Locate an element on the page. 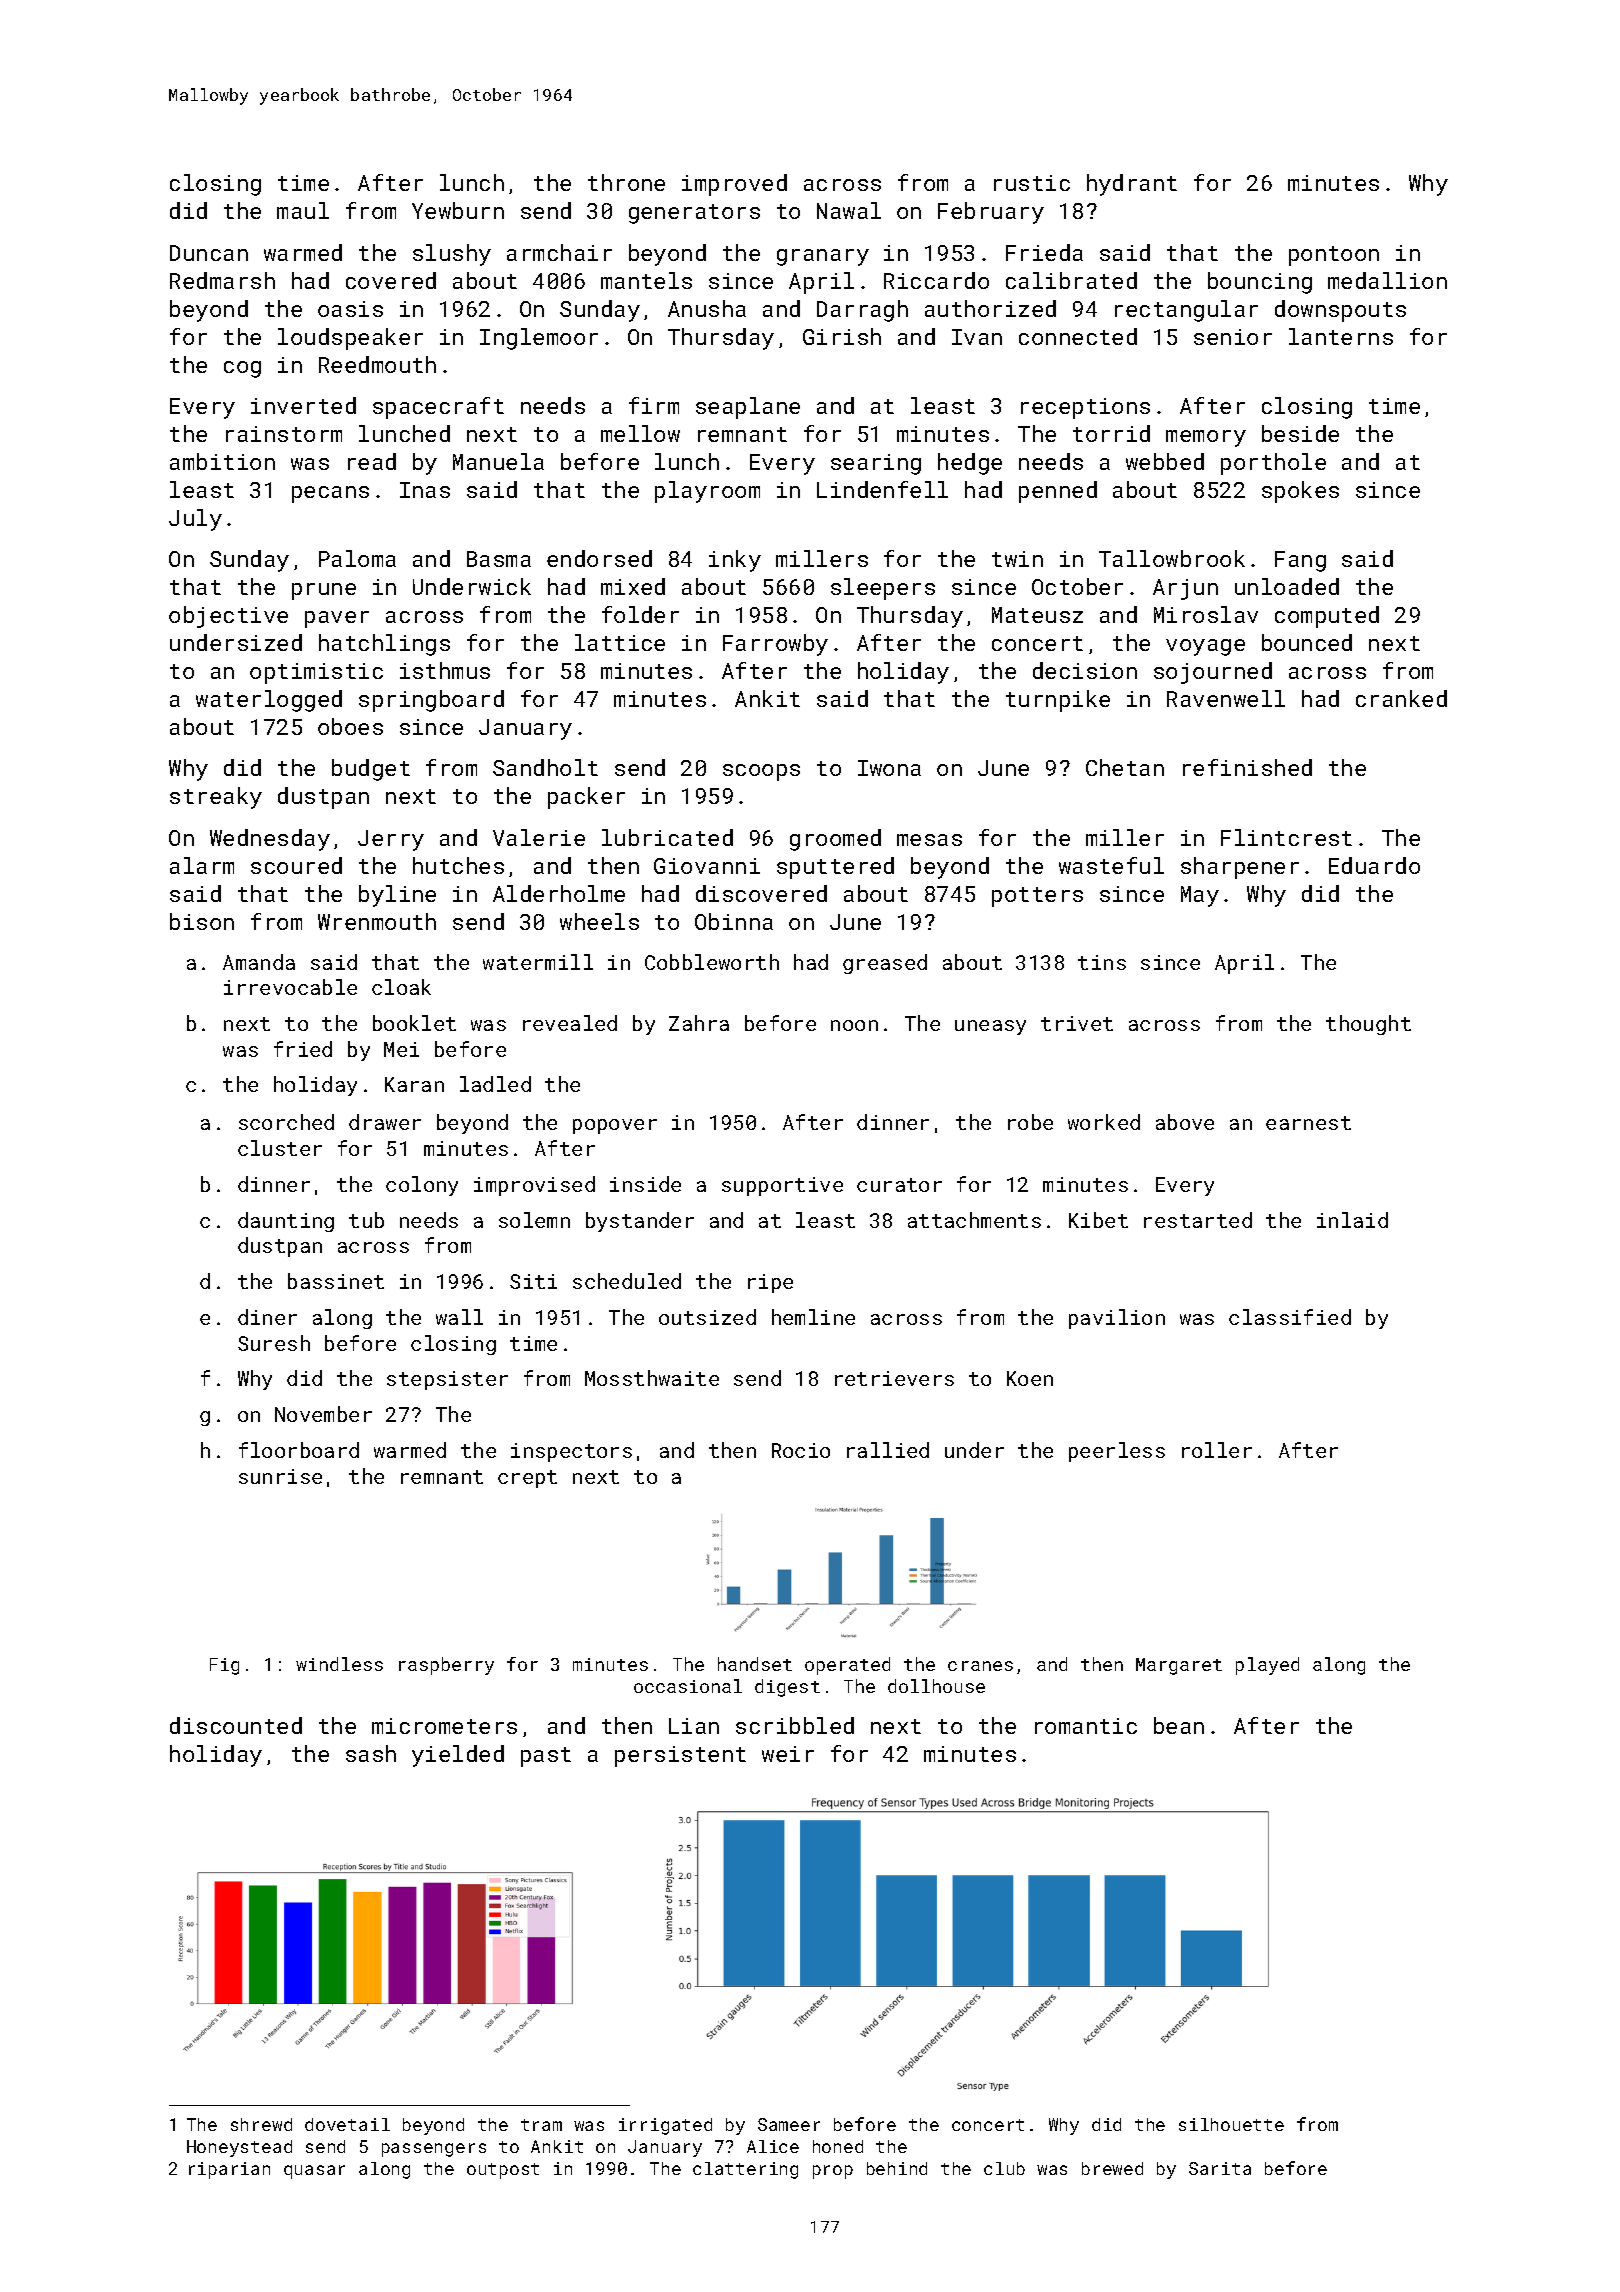 The image size is (1620, 2292). curator is located at coordinates (899, 1185).
